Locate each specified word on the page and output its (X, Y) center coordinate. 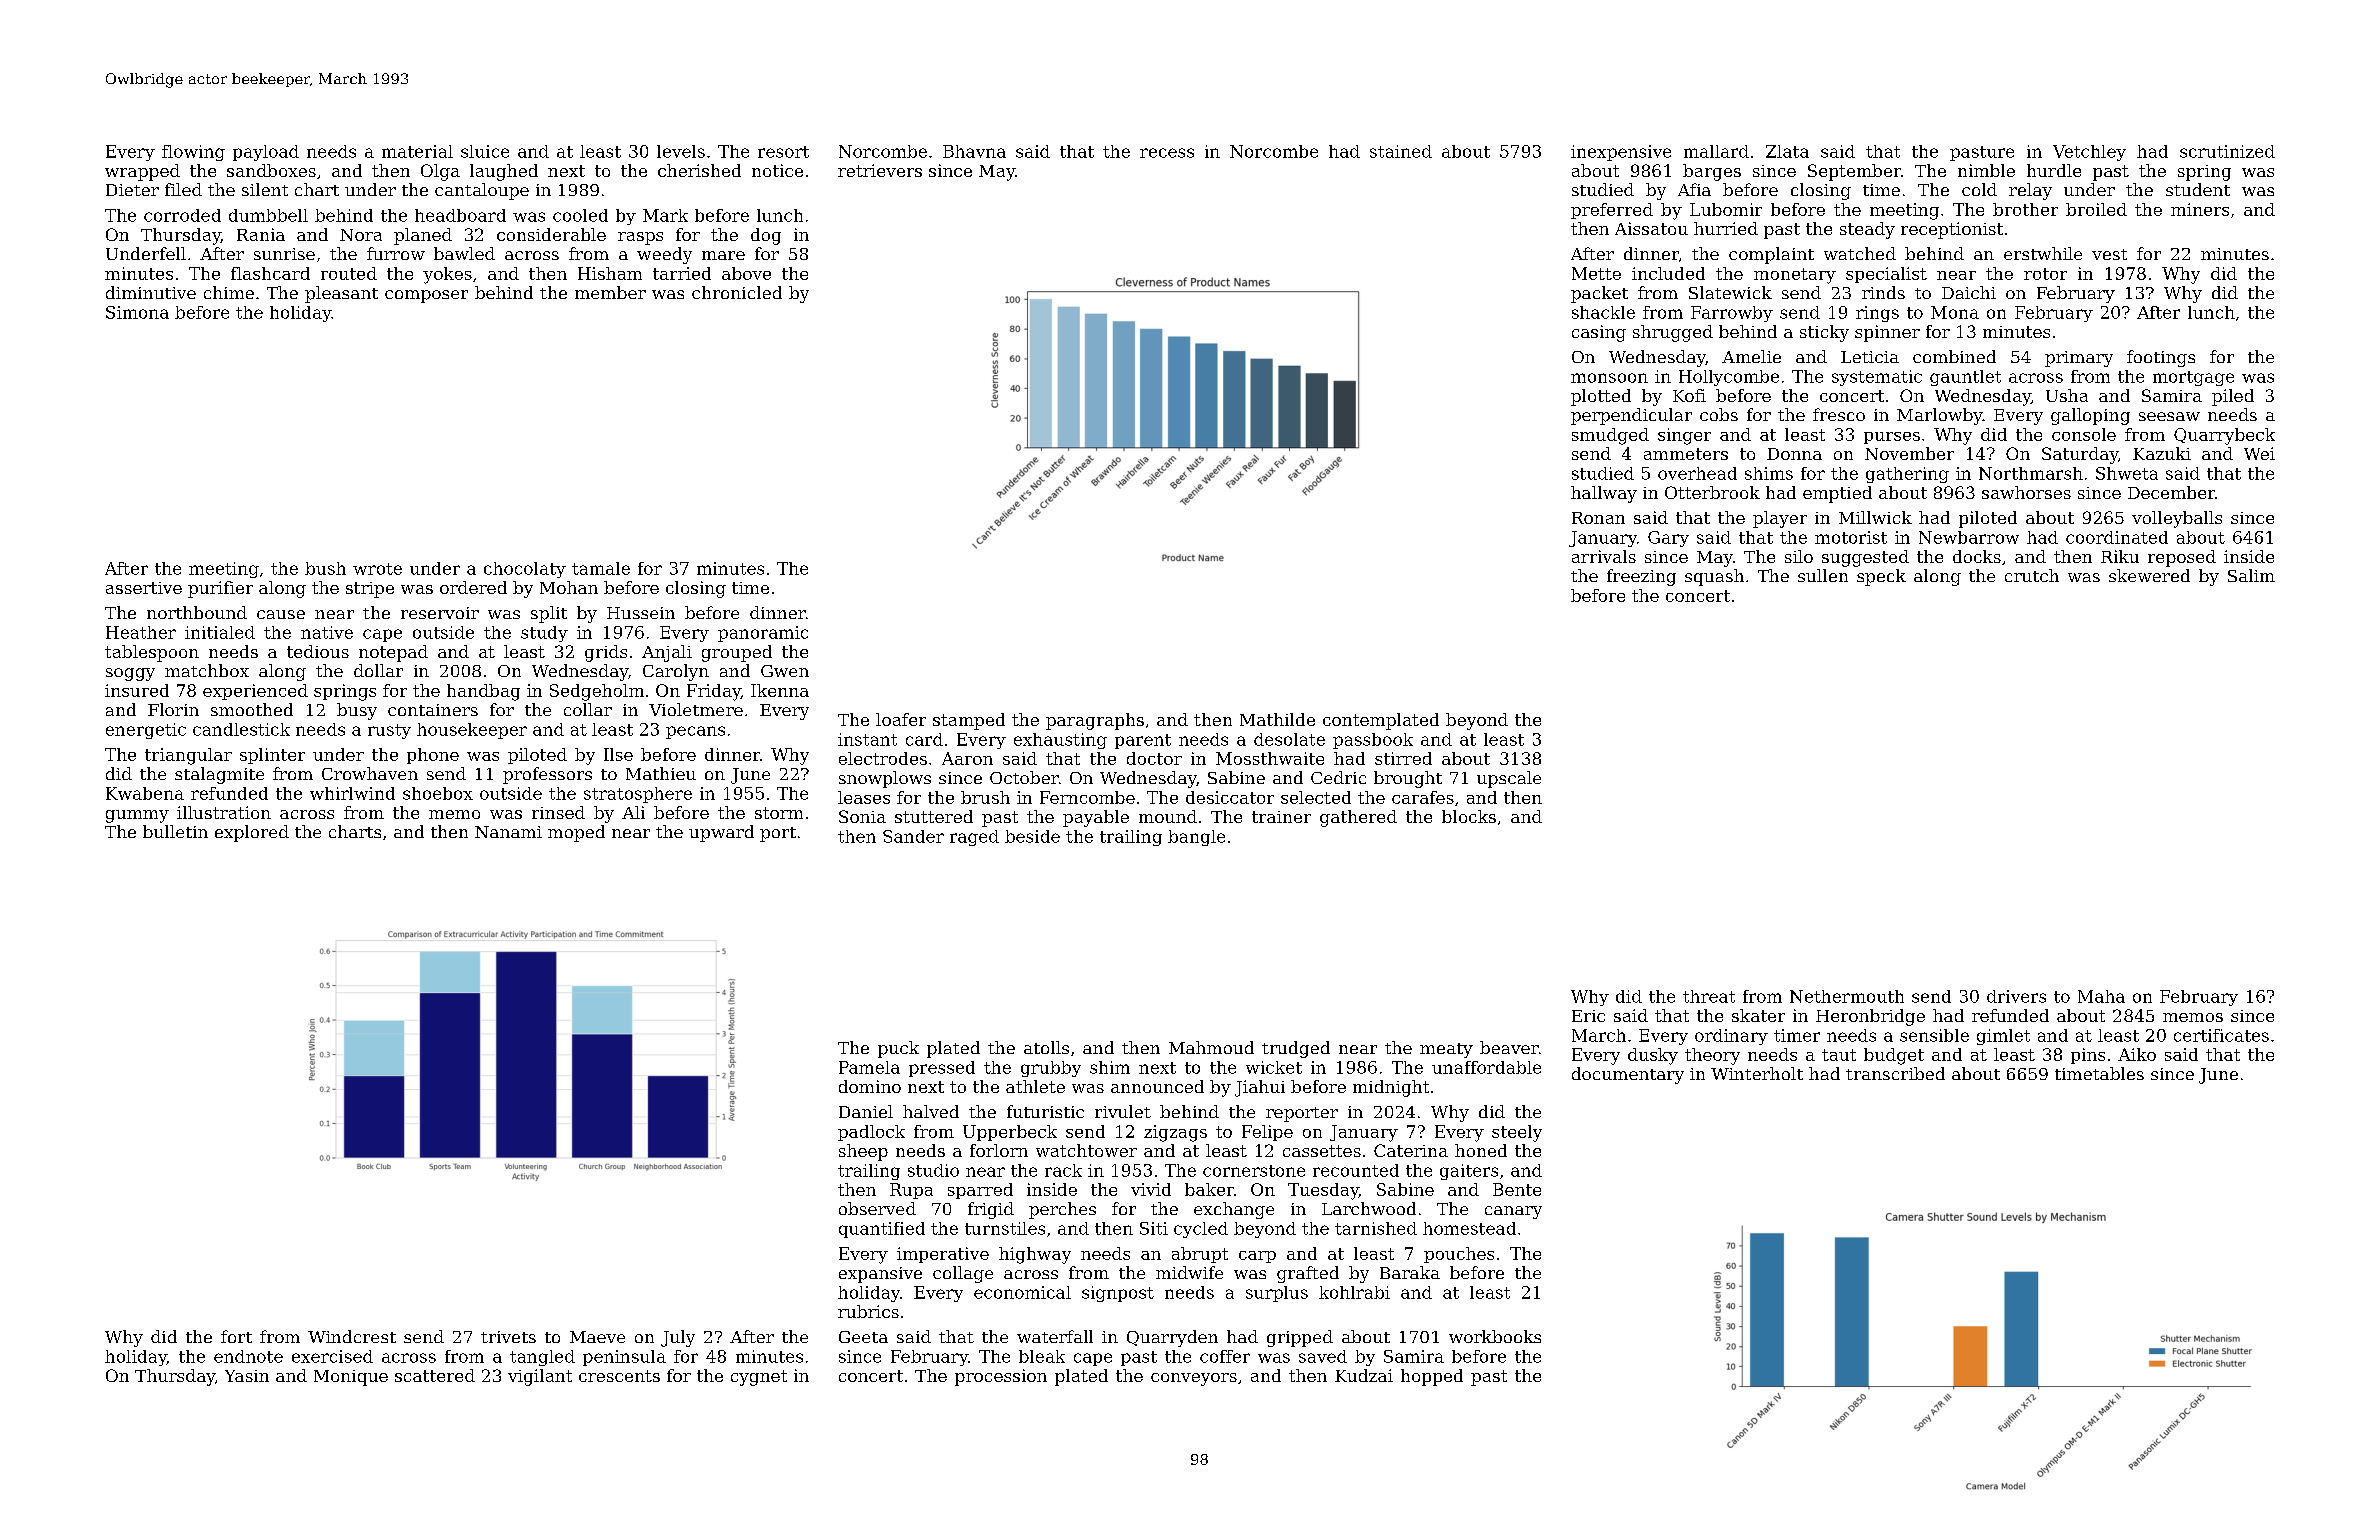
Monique (351, 1378)
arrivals (1604, 556)
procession (1001, 1377)
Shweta (2127, 473)
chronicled (737, 292)
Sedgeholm (597, 692)
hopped (1432, 1377)
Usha (2067, 395)
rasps (640, 238)
